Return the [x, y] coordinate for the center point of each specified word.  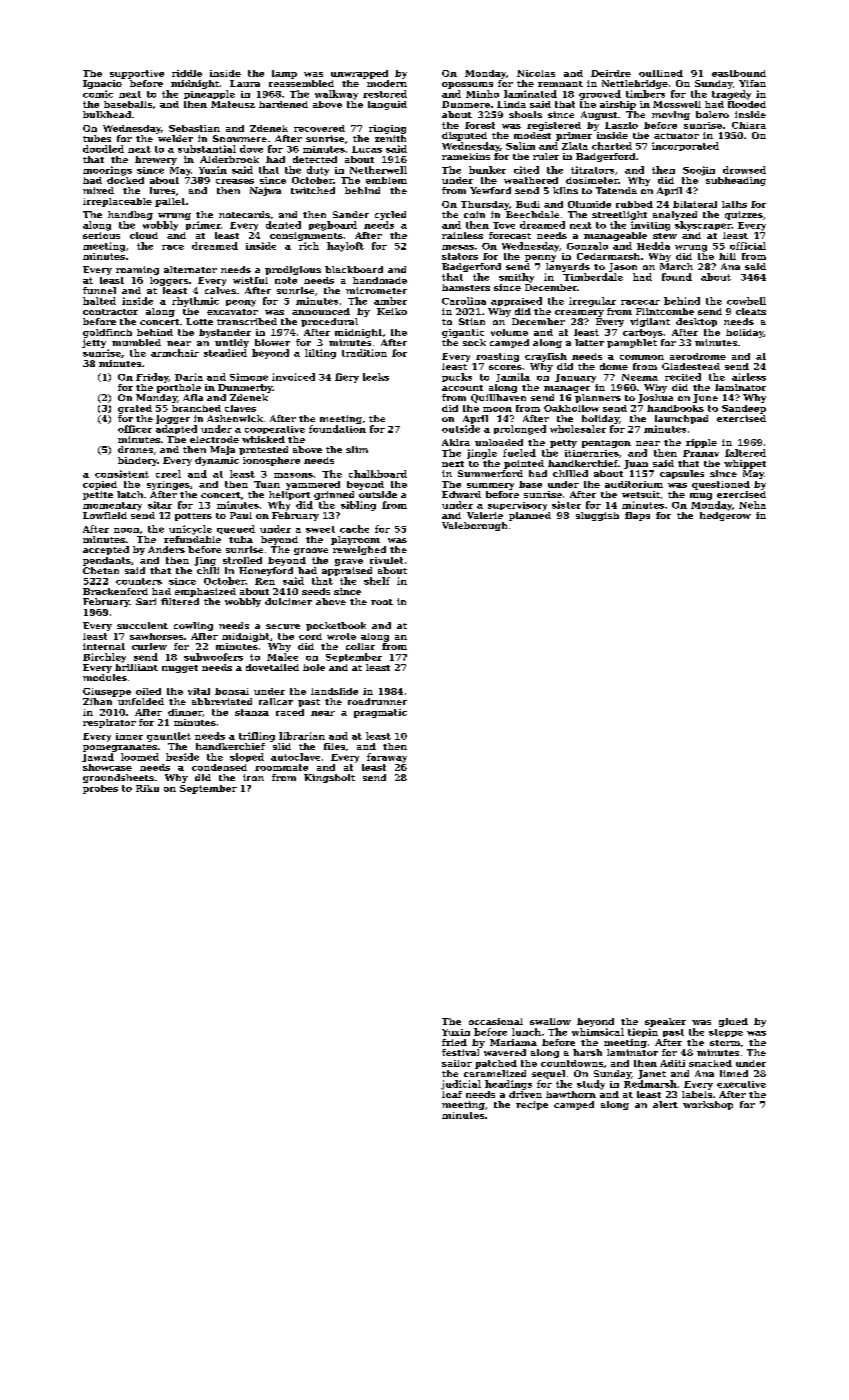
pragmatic [380, 713]
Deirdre [611, 73]
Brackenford [115, 591]
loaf [452, 1094]
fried [454, 1042]
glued [733, 1022]
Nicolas [536, 73]
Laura [245, 83]
